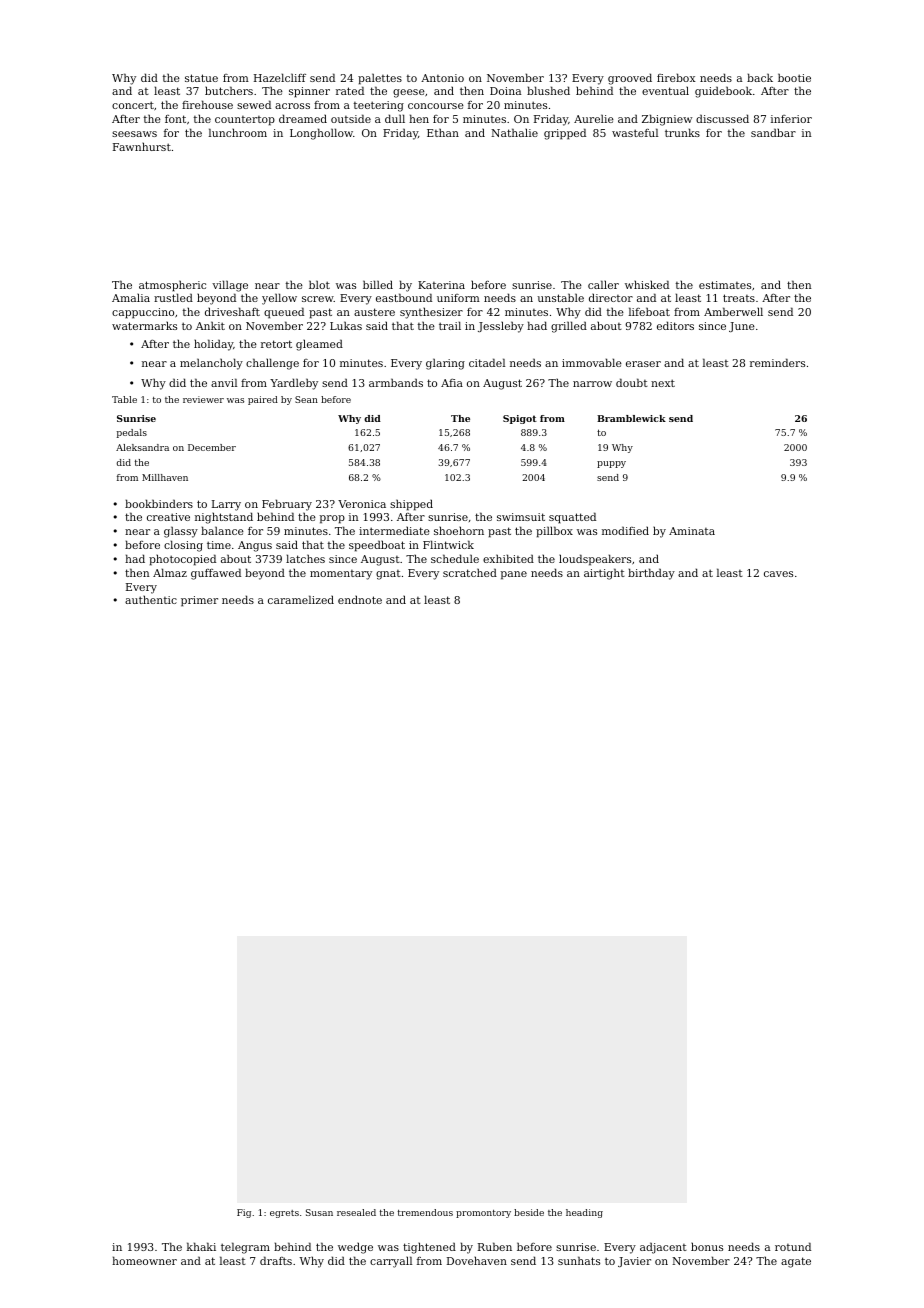  What do you see at coordinates (442, 78) in the screenshot?
I see `Antonio` at bounding box center [442, 78].
